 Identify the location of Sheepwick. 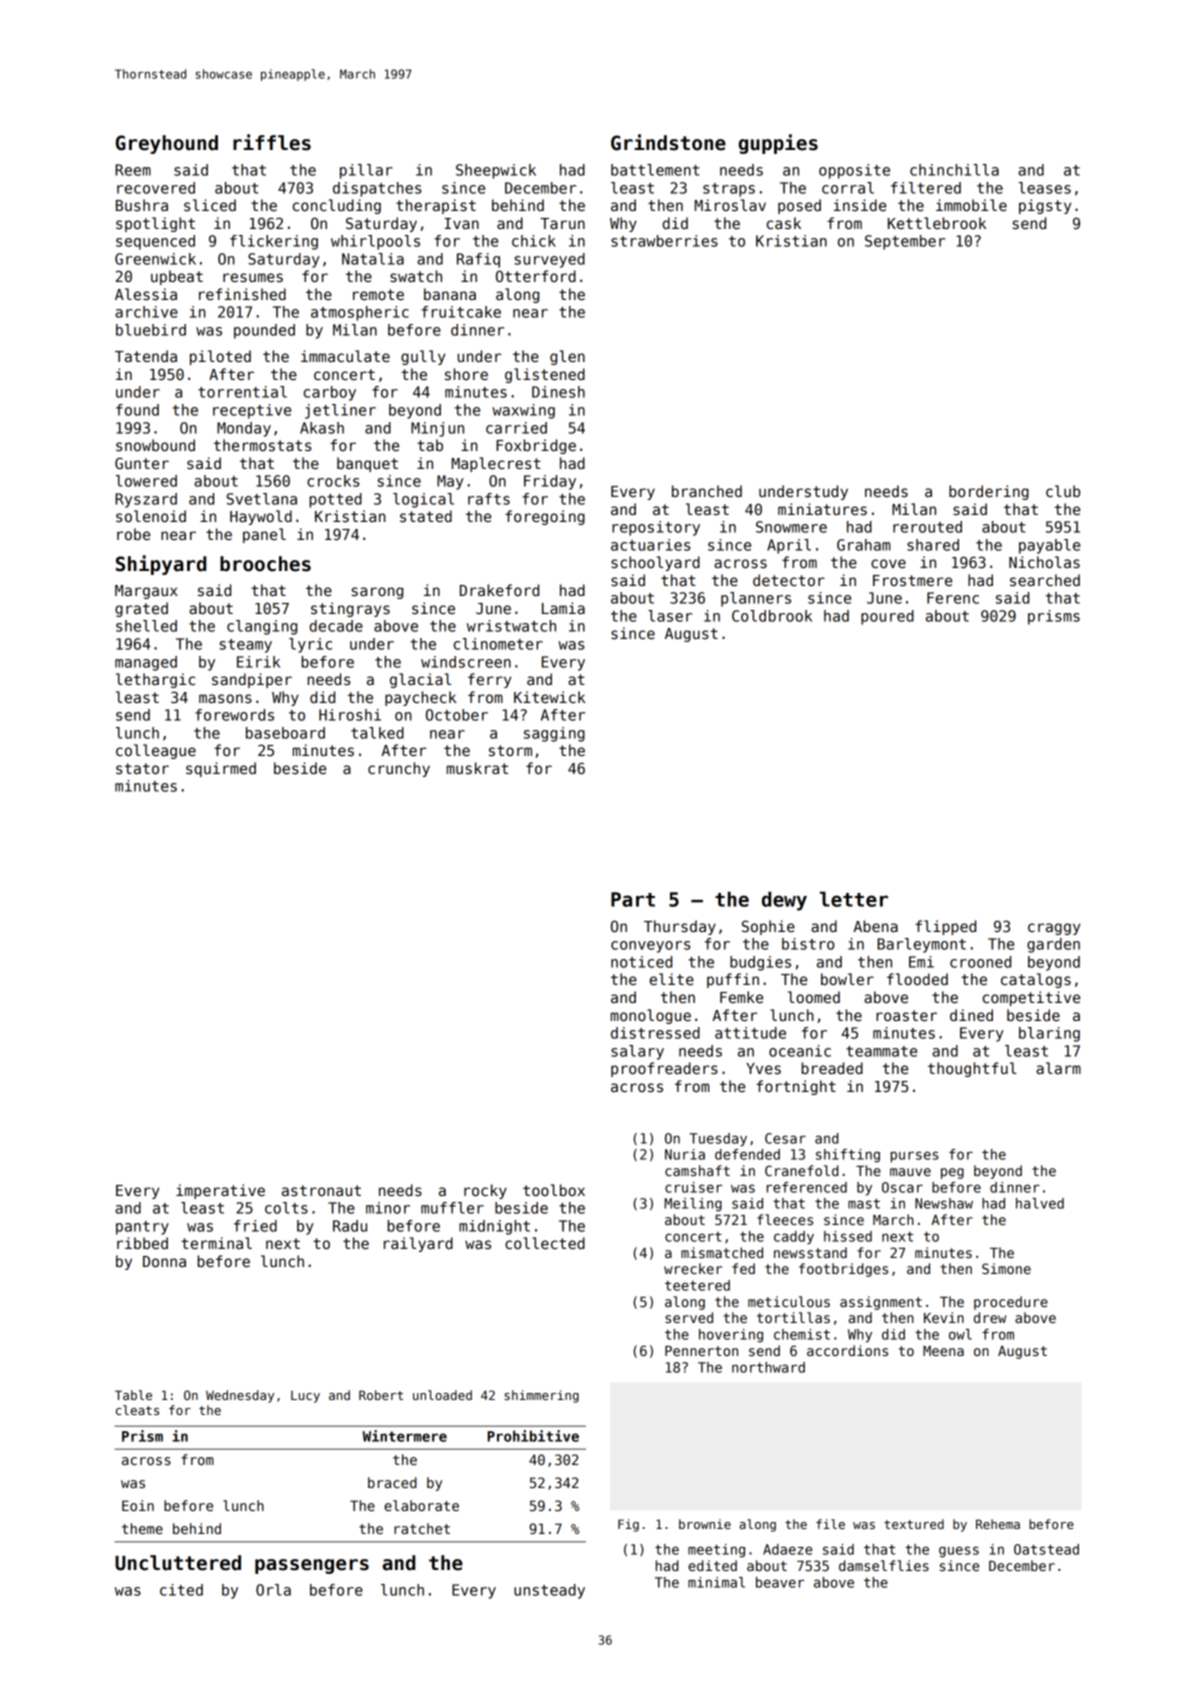
(496, 171).
